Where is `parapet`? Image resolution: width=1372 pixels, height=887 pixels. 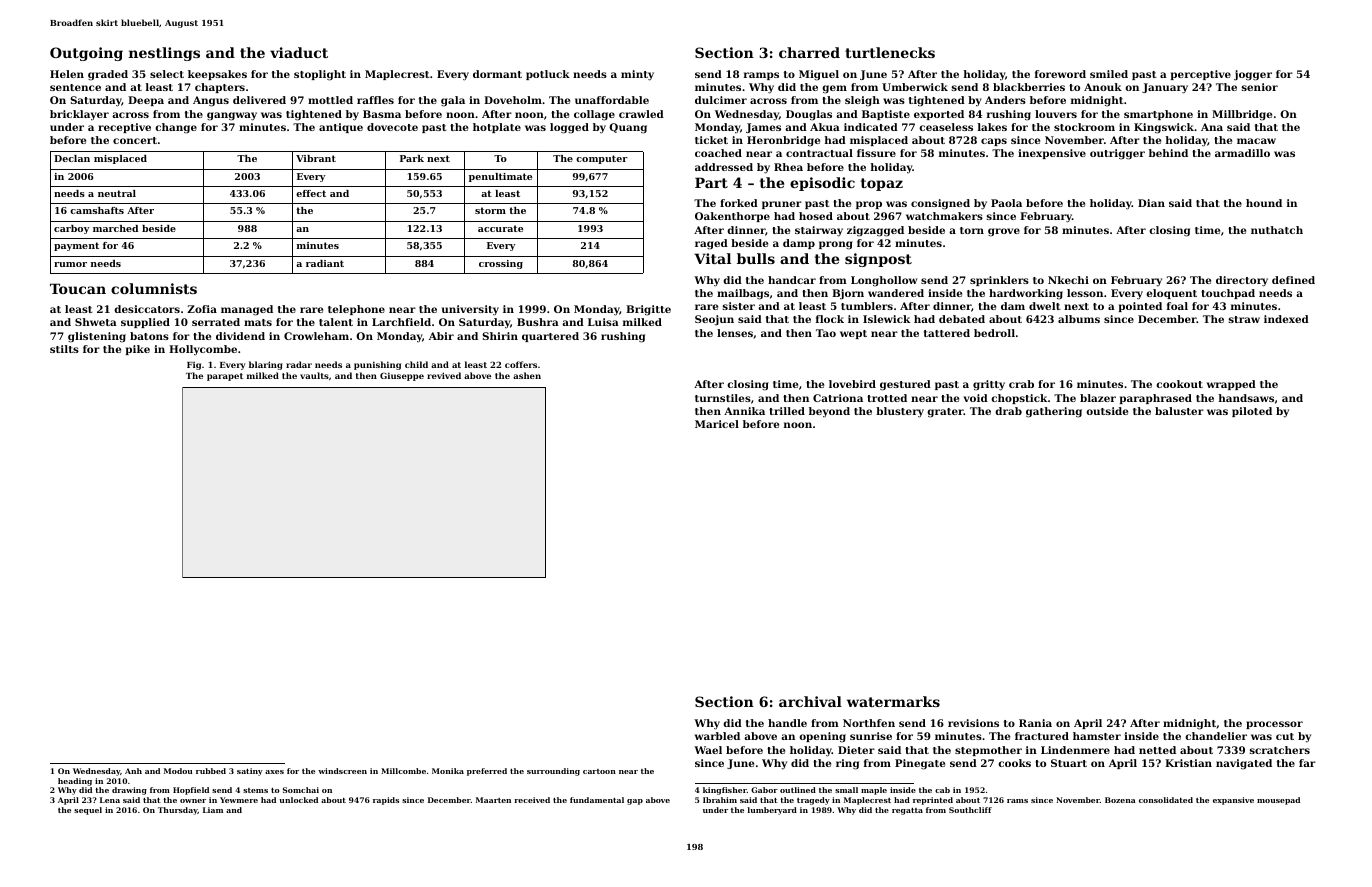
parapet is located at coordinates (225, 377).
